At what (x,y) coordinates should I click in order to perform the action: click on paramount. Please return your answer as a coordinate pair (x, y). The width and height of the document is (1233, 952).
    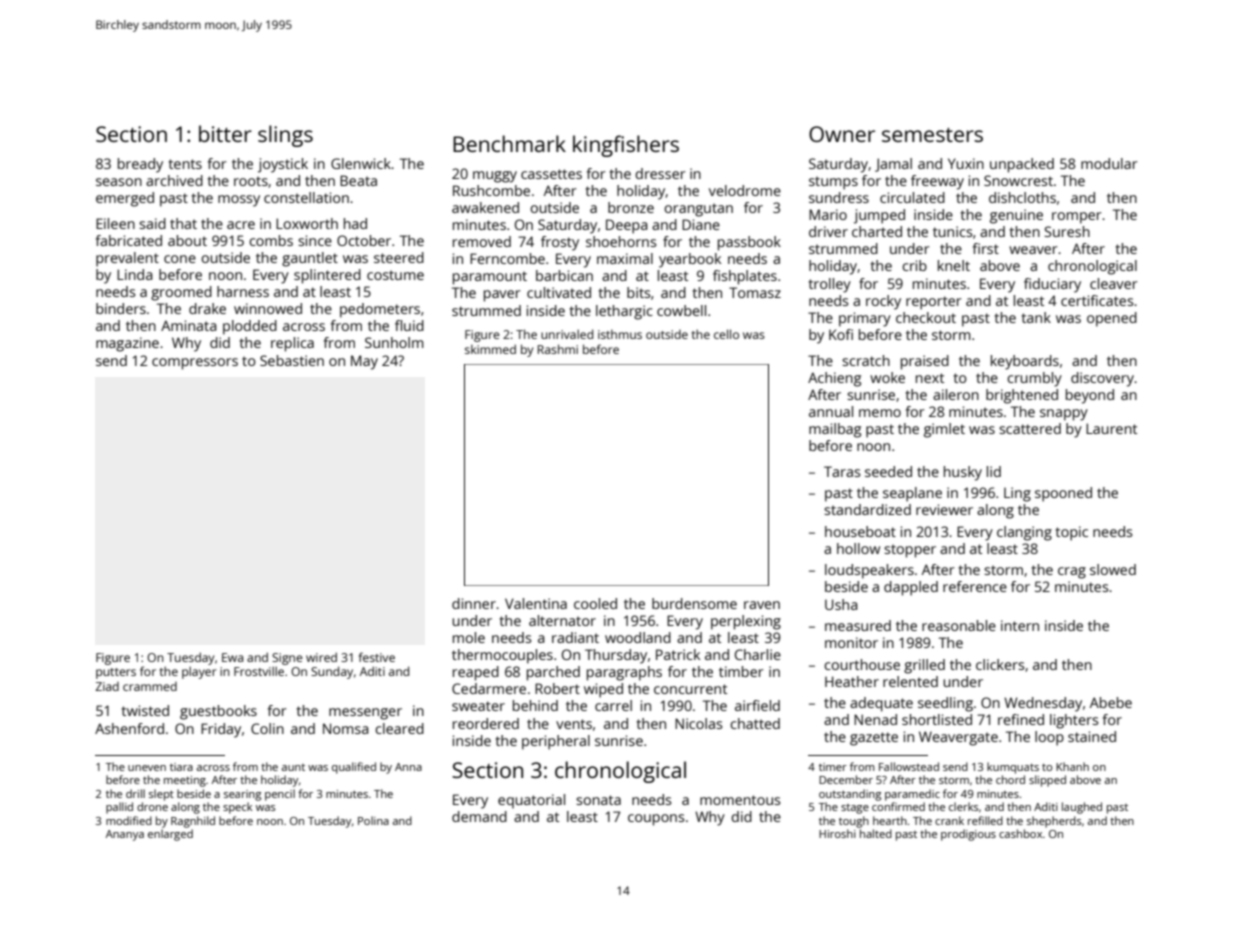
    Looking at the image, I should click on (490, 278).
